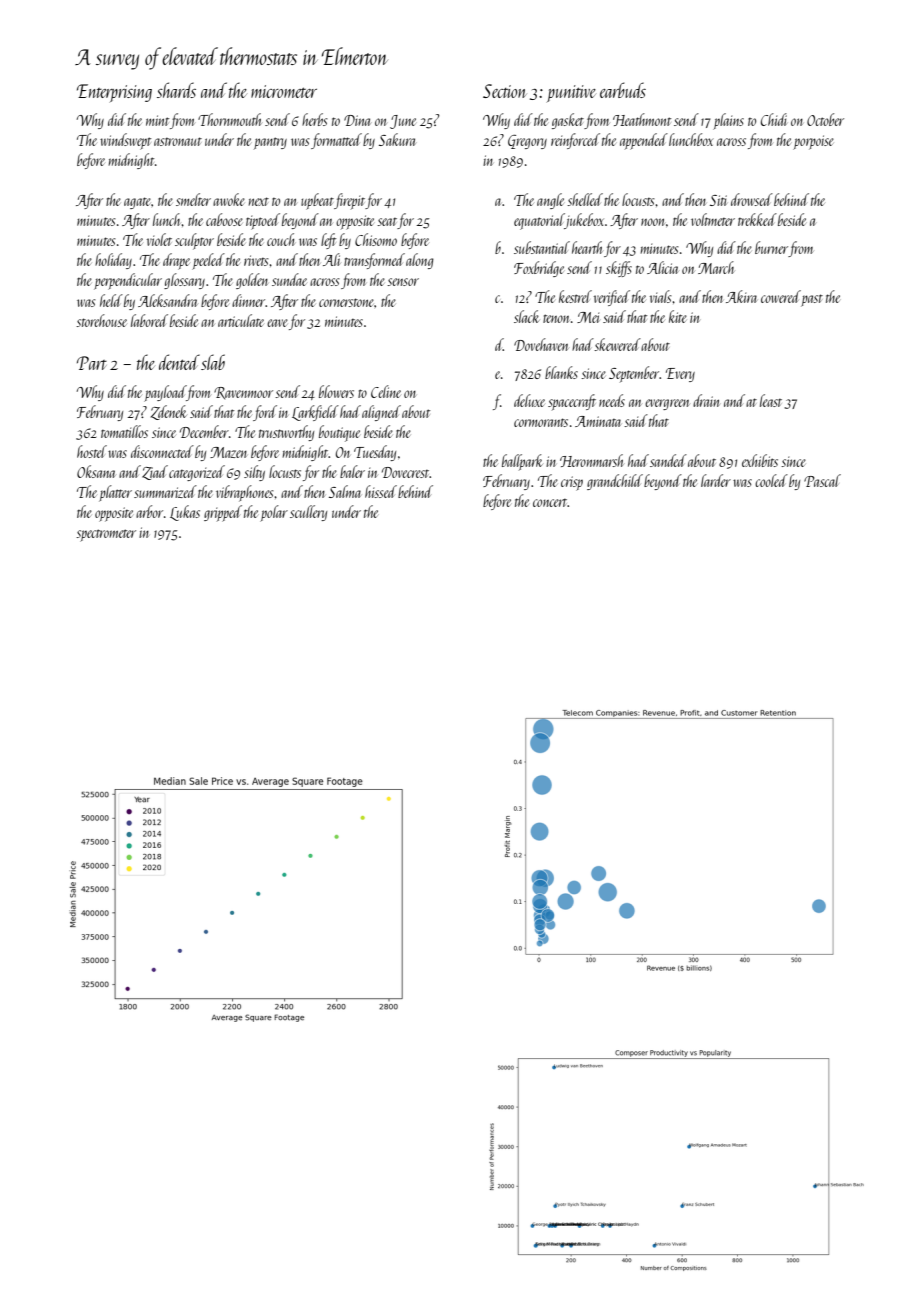 The image size is (924, 1308). I want to click on ballpark, so click(522, 462).
